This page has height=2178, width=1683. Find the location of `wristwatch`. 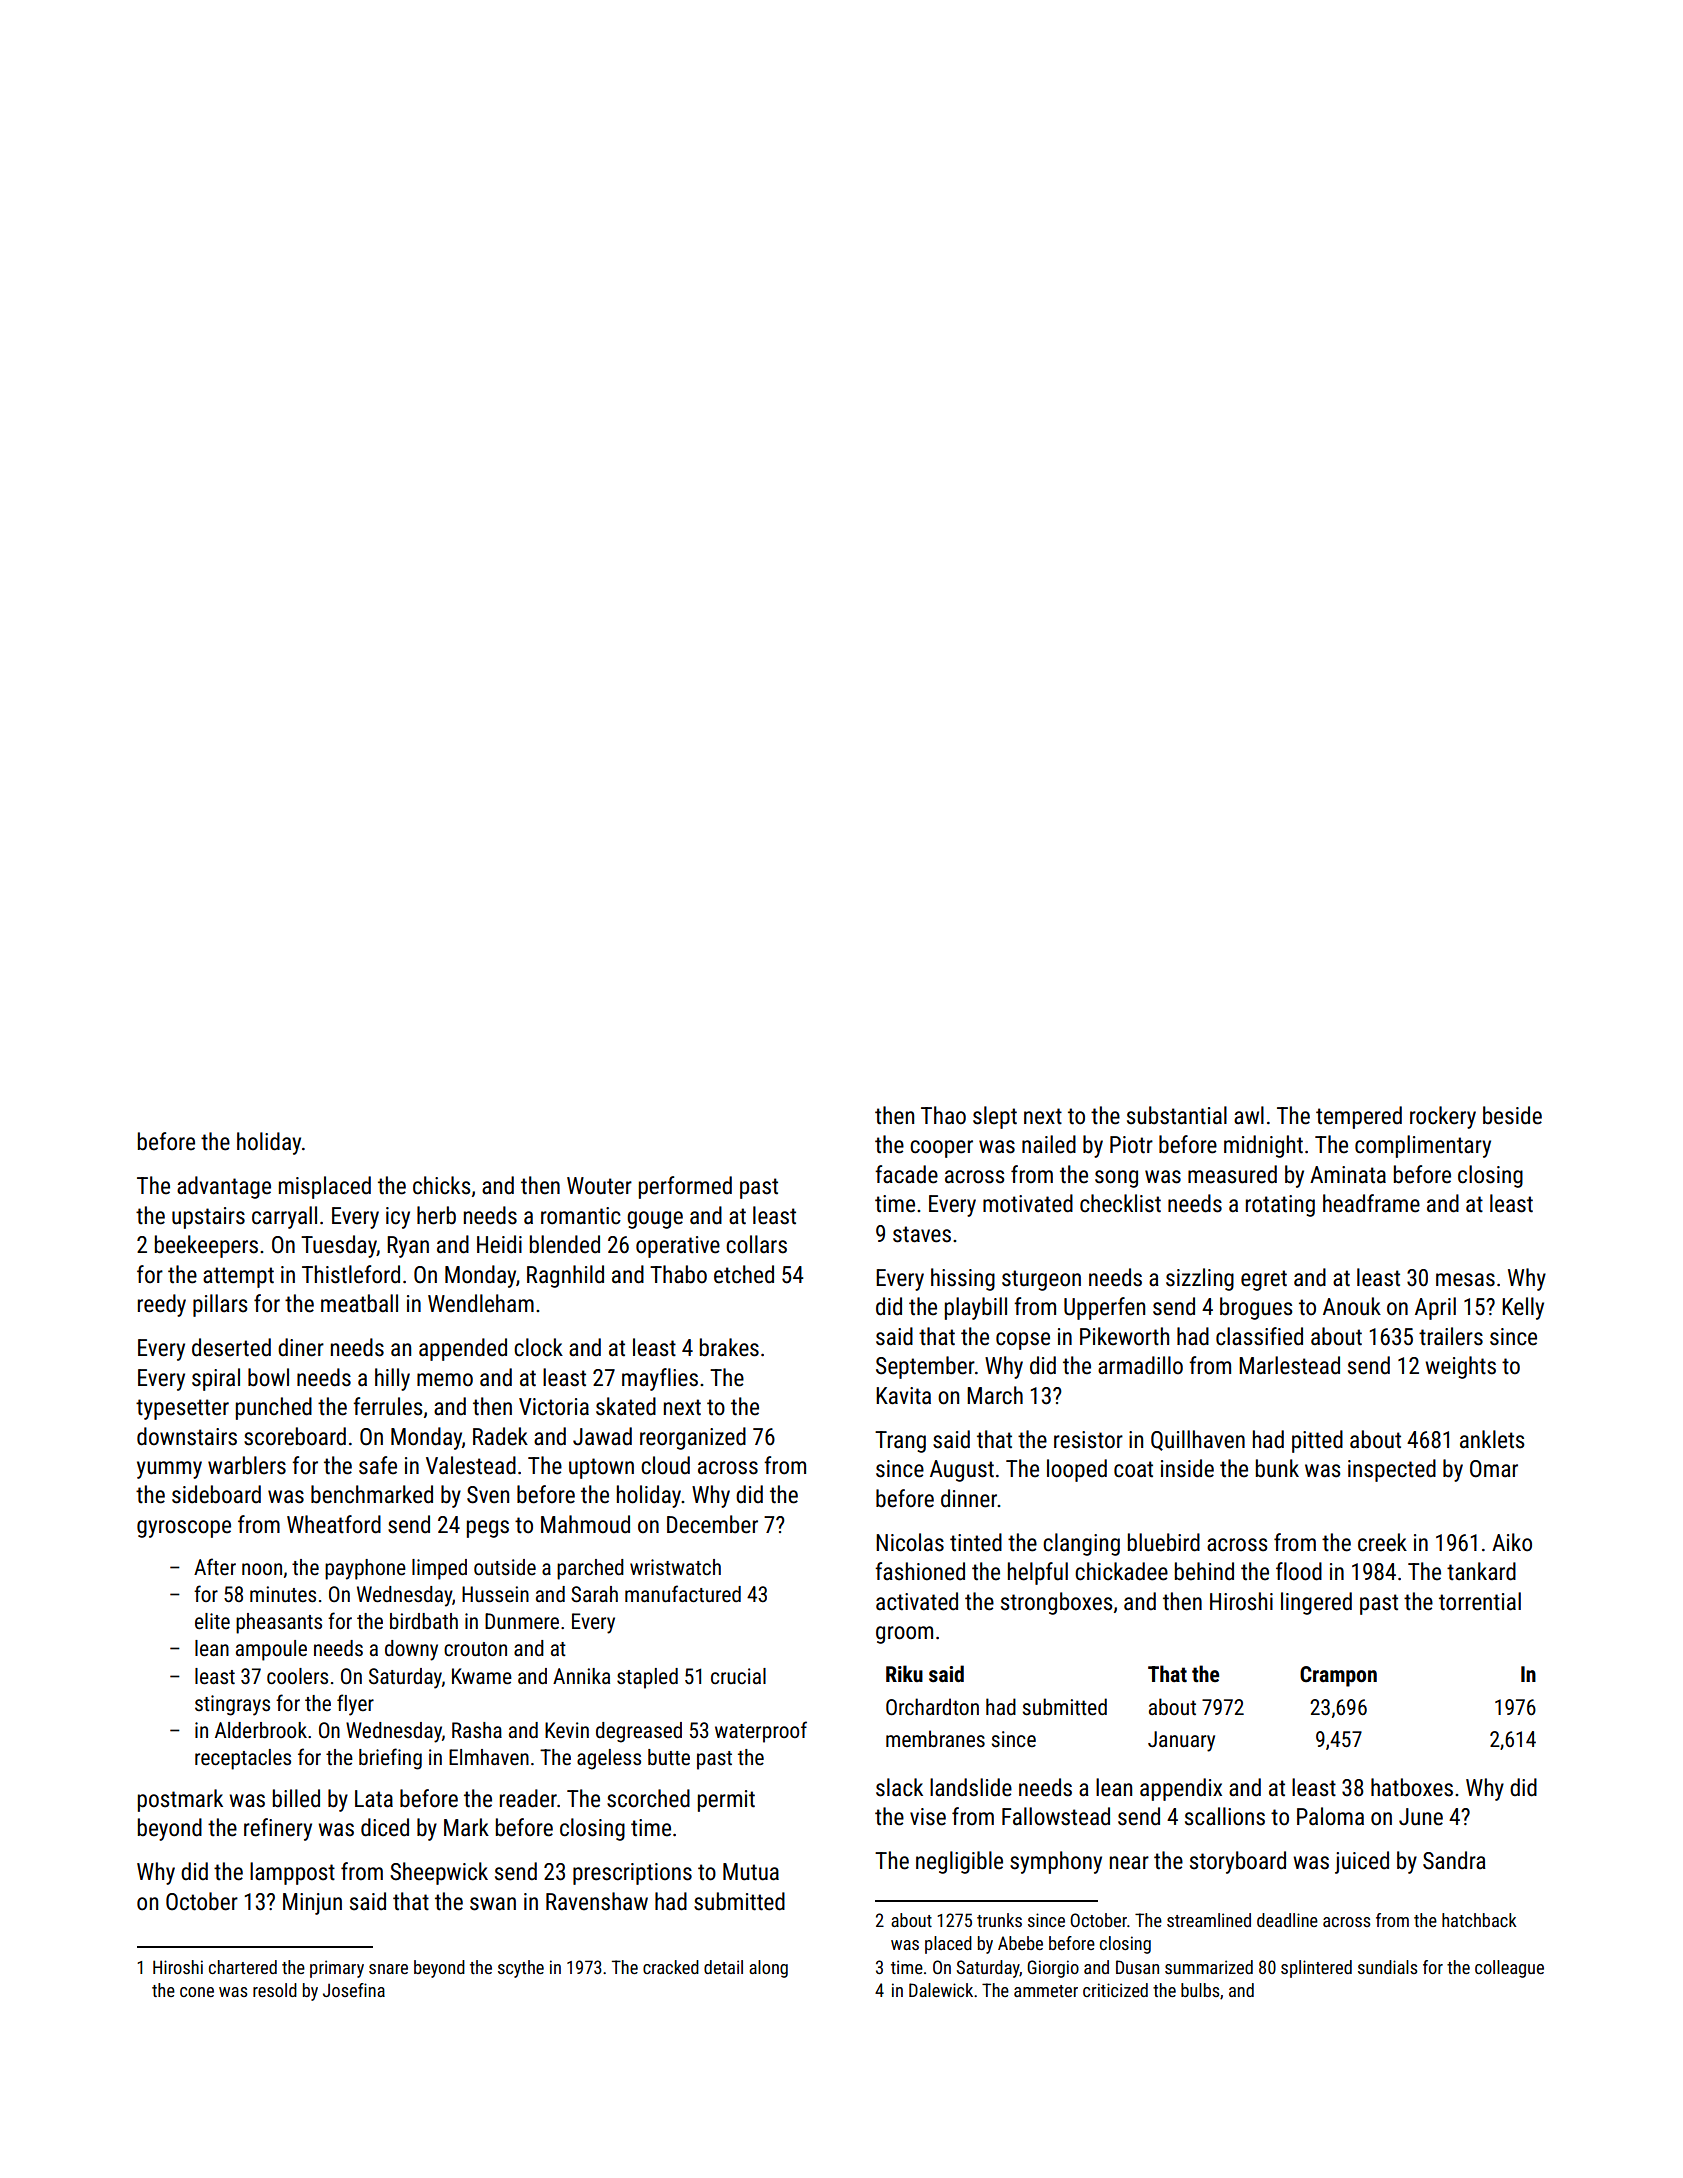

wristwatch is located at coordinates (675, 1567).
